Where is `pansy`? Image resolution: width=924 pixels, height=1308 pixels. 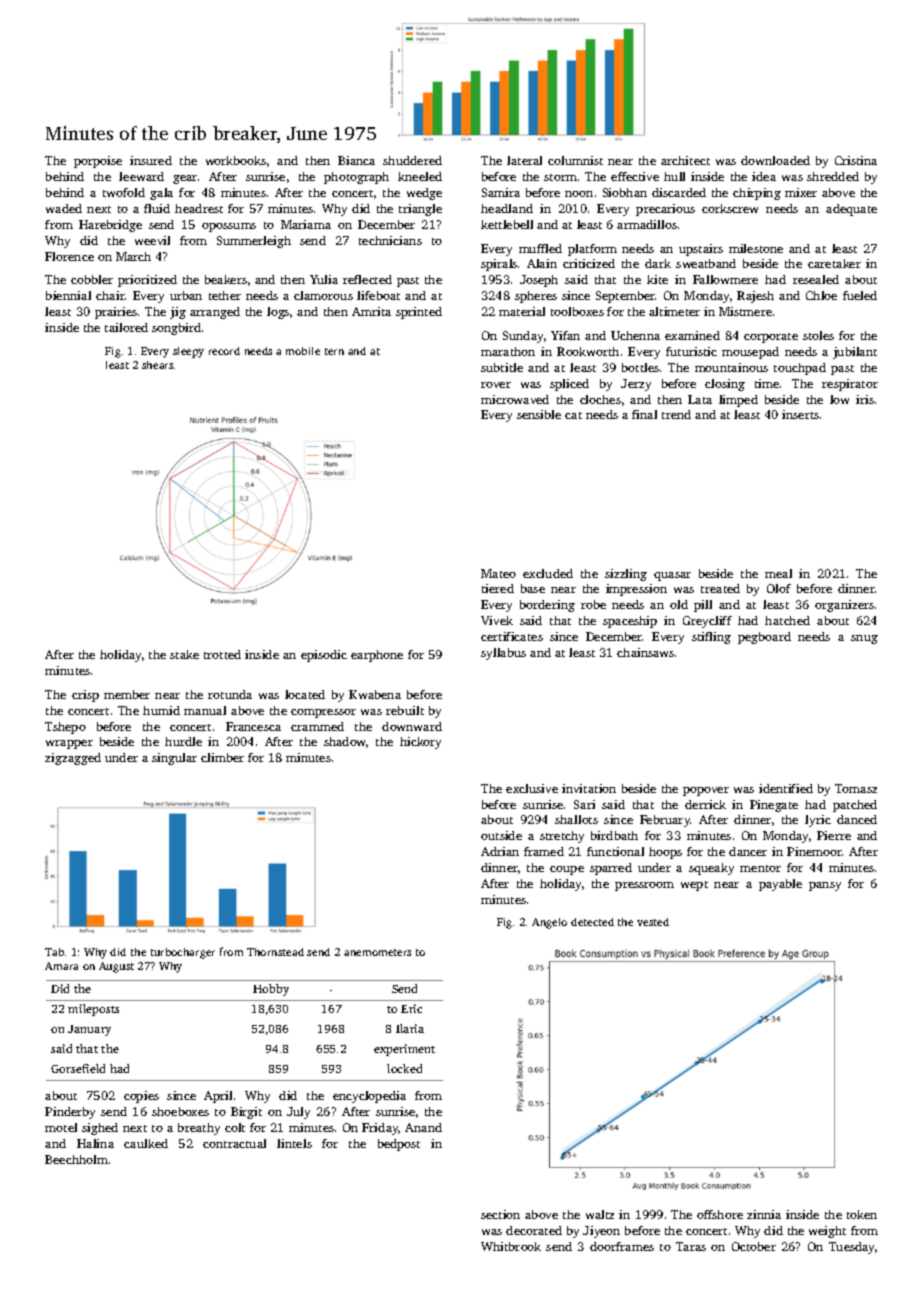 pansy is located at coordinates (825, 886).
